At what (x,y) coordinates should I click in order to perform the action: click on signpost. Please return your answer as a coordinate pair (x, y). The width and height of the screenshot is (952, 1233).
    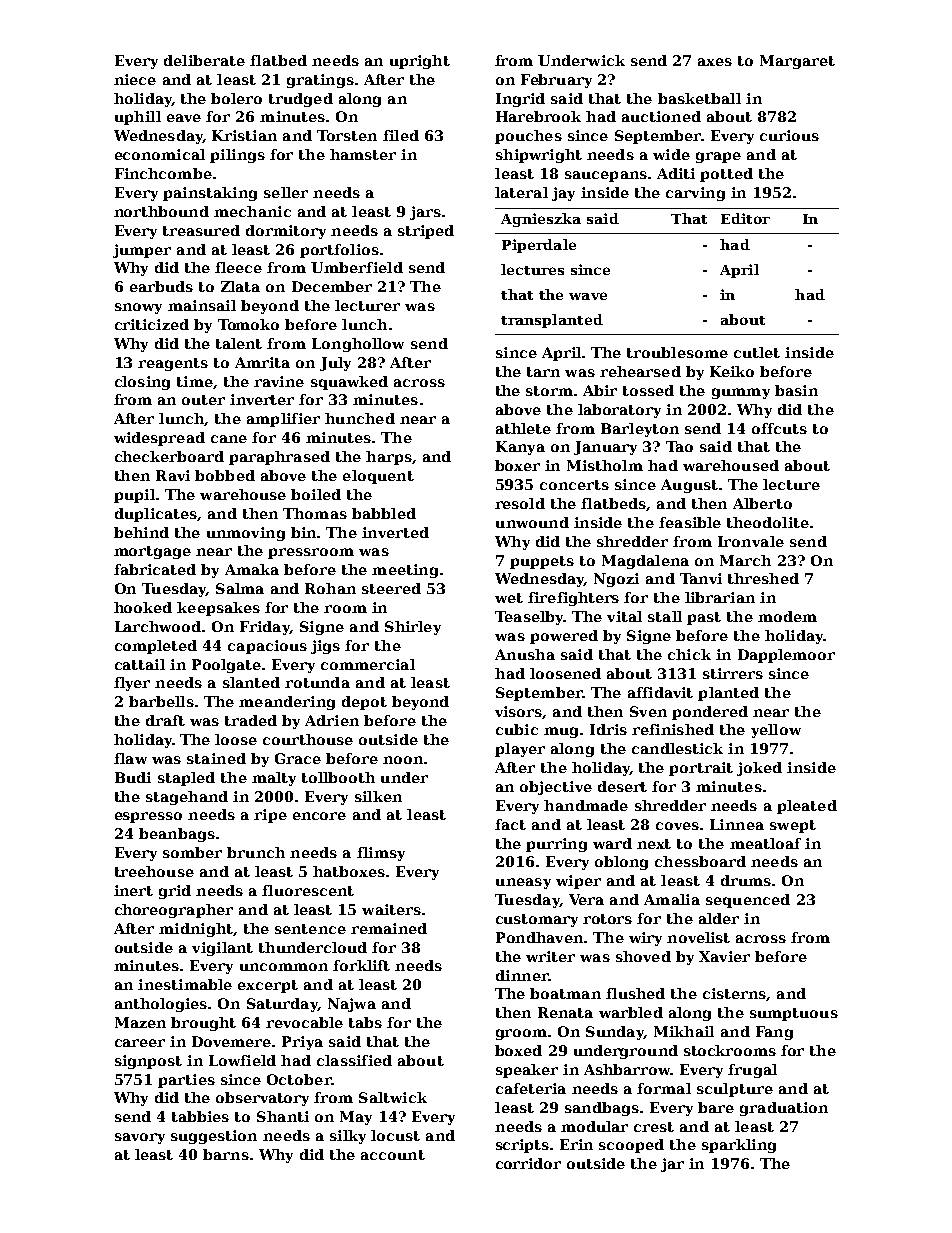
    Looking at the image, I should click on (148, 1062).
